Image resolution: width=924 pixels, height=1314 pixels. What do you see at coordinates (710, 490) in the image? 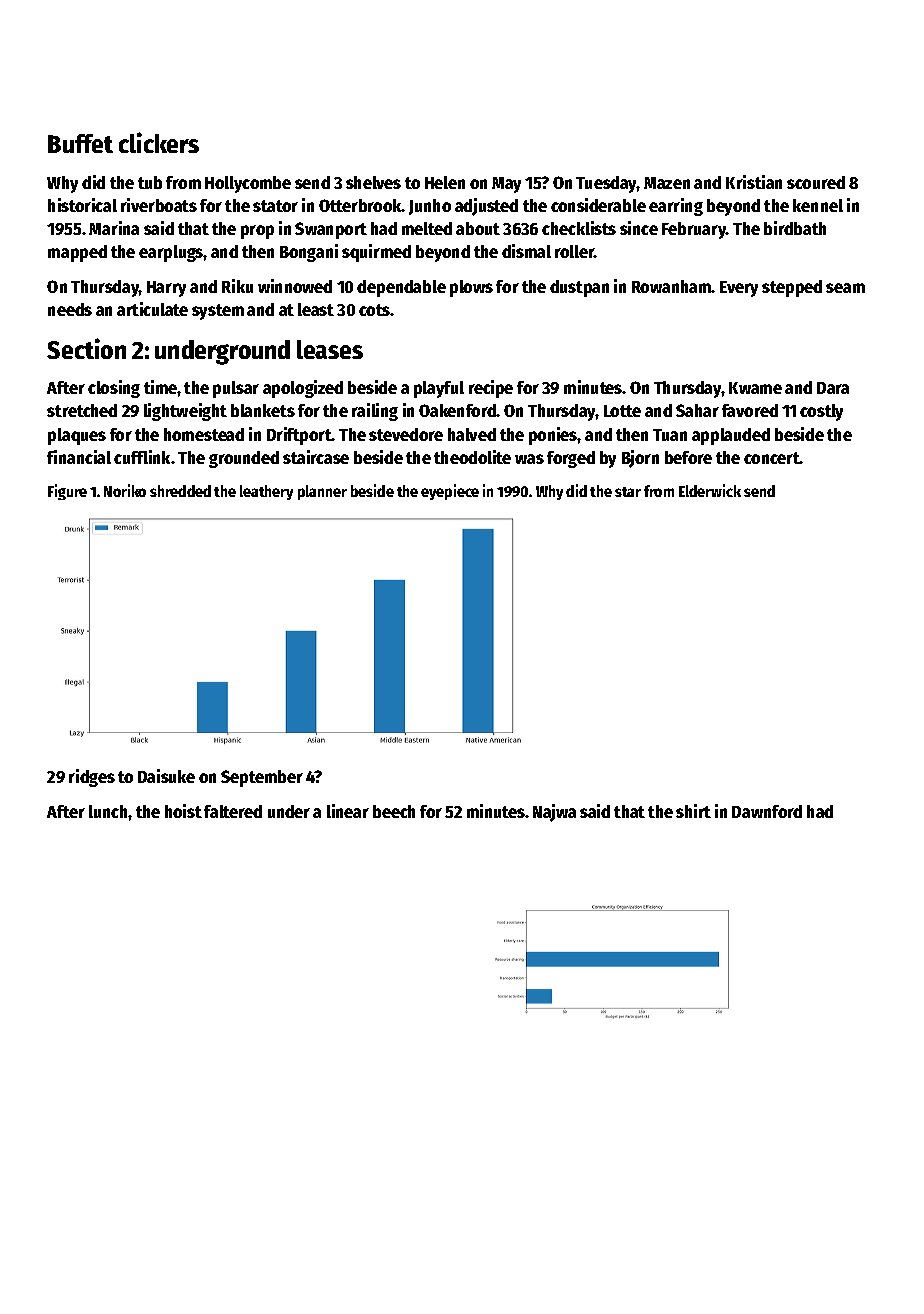
I see `Elderwick` at bounding box center [710, 490].
